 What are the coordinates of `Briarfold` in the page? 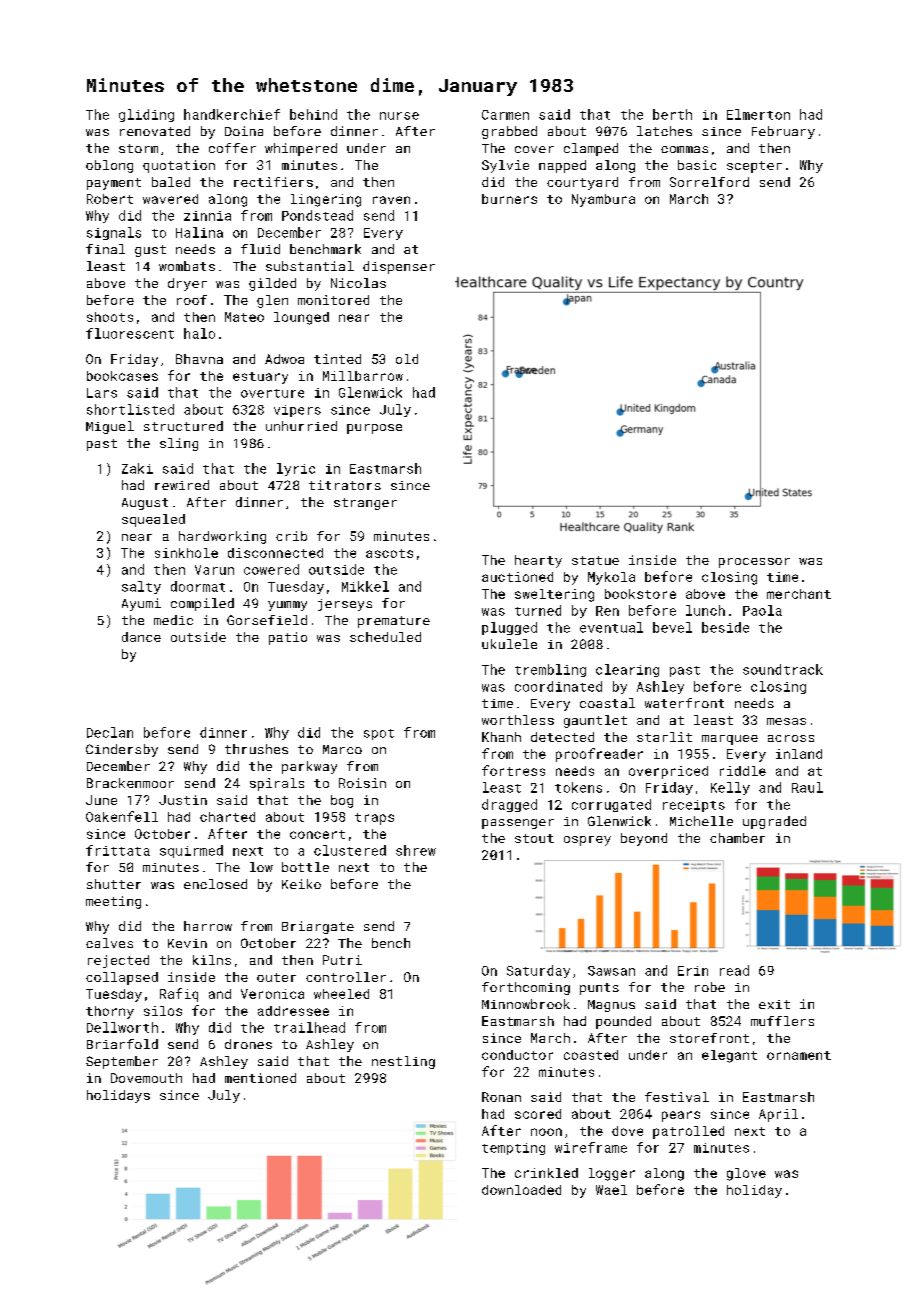 It's located at (122, 1044).
